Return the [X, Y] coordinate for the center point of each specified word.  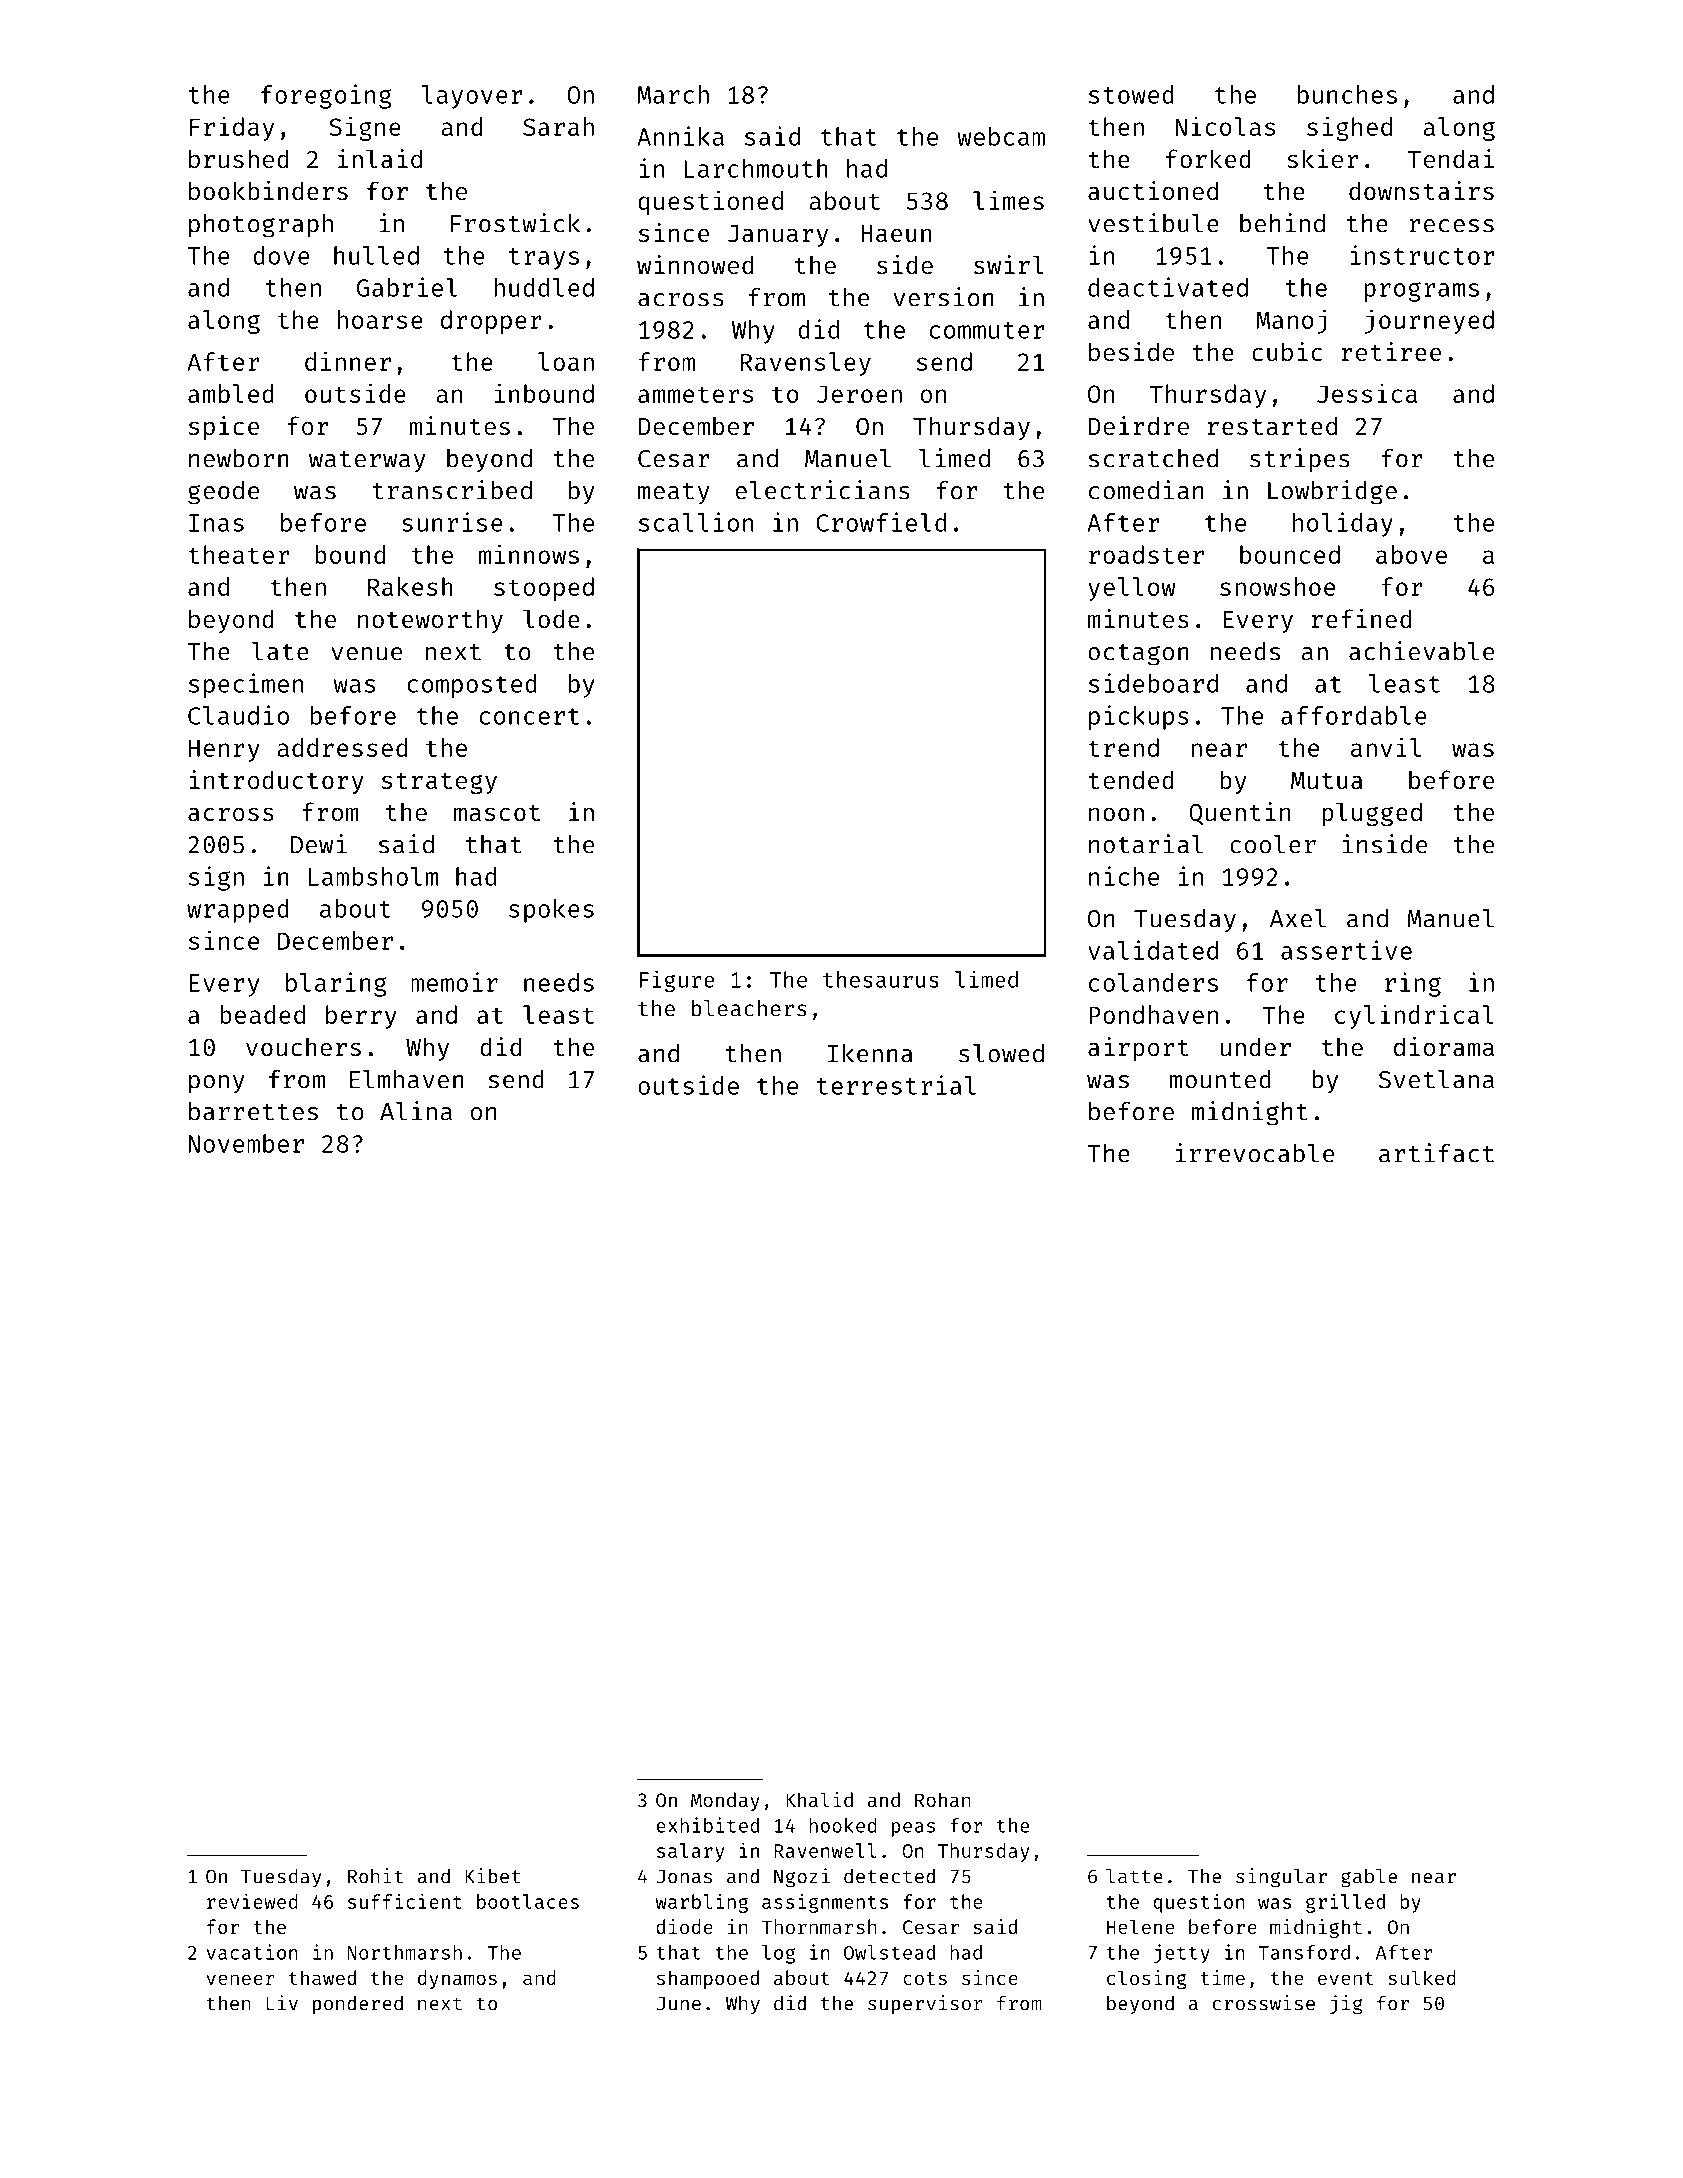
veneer [240, 1979]
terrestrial [896, 1085]
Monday [725, 1801]
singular [1281, 1878]
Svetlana [1436, 1079]
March [673, 94]
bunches [1347, 94]
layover [472, 97]
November [246, 1143]
